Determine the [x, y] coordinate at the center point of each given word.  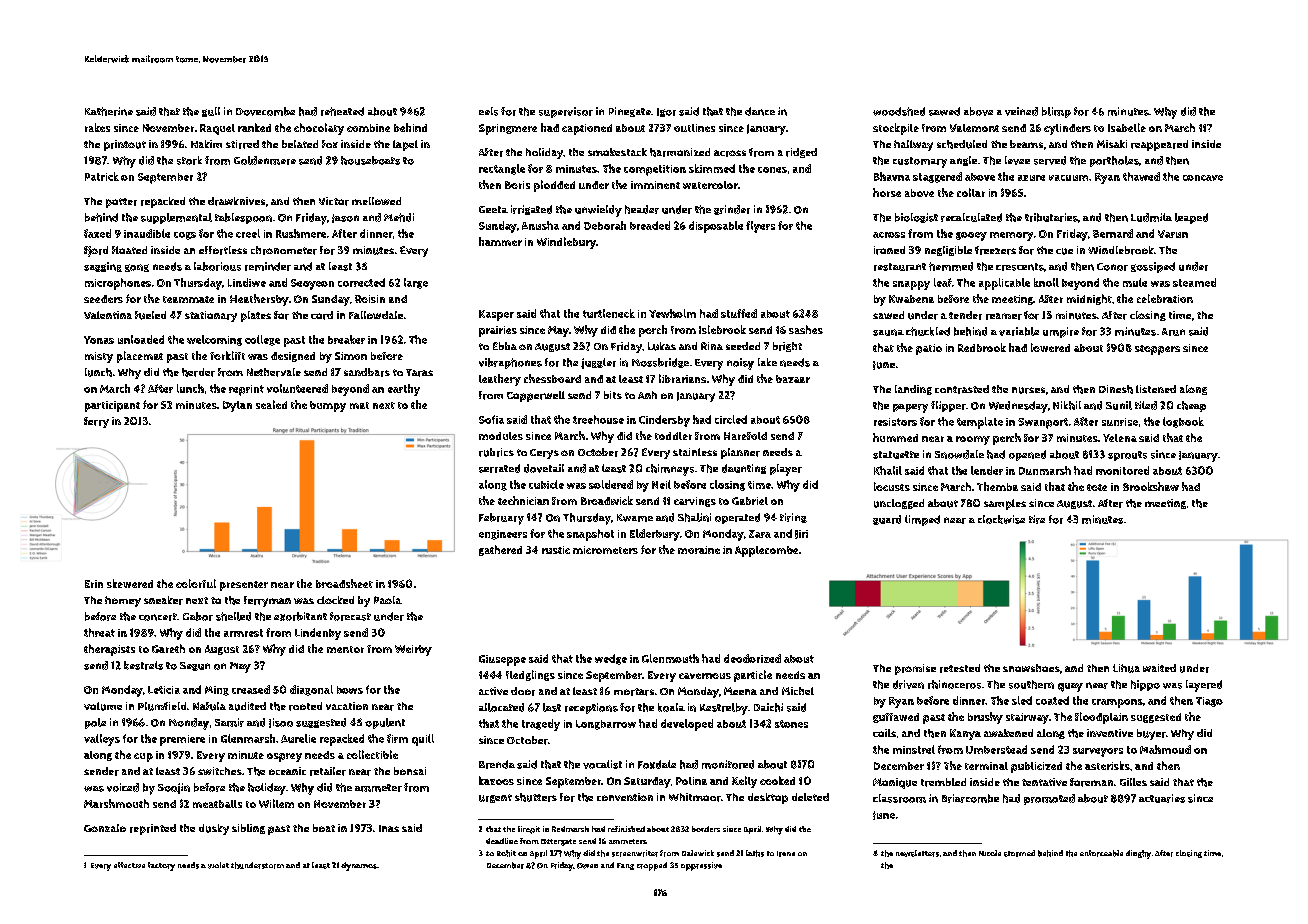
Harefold [745, 436]
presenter [244, 586]
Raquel [217, 129]
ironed [889, 250]
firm [397, 738]
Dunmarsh [1045, 470]
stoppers [1157, 350]
